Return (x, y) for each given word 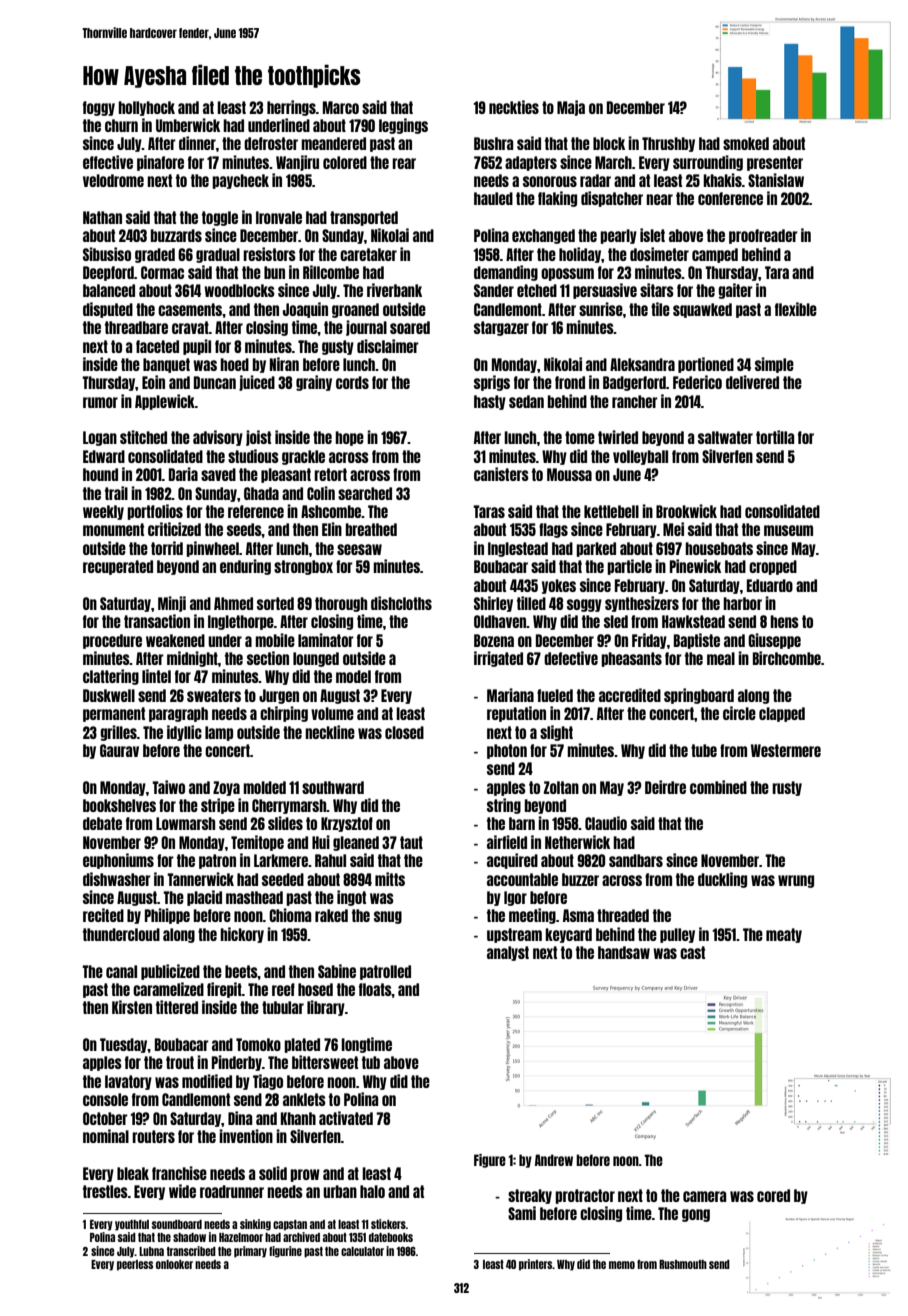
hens (784, 621)
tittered (177, 1007)
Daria (183, 474)
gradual (218, 255)
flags (553, 530)
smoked (746, 143)
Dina (240, 1118)
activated (346, 1118)
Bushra (493, 143)
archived (301, 1237)
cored (773, 1195)
